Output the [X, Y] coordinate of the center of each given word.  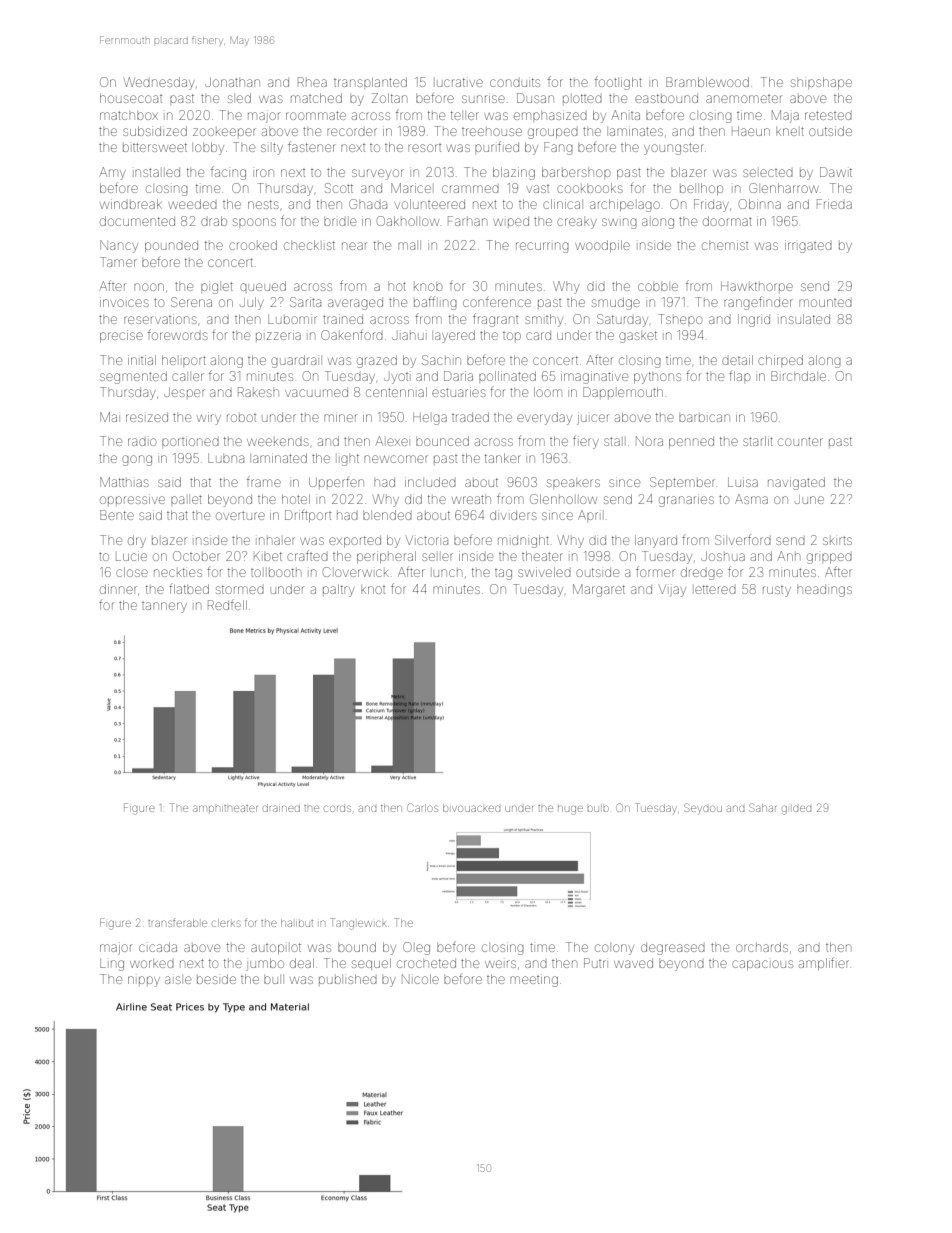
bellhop [701, 189]
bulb [598, 809]
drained [281, 808]
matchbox [129, 115]
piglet [217, 288]
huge [570, 810]
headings [824, 591]
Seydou [703, 808]
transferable [177, 923]
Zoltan [389, 98]
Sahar [762, 807]
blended [387, 515]
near [354, 246]
